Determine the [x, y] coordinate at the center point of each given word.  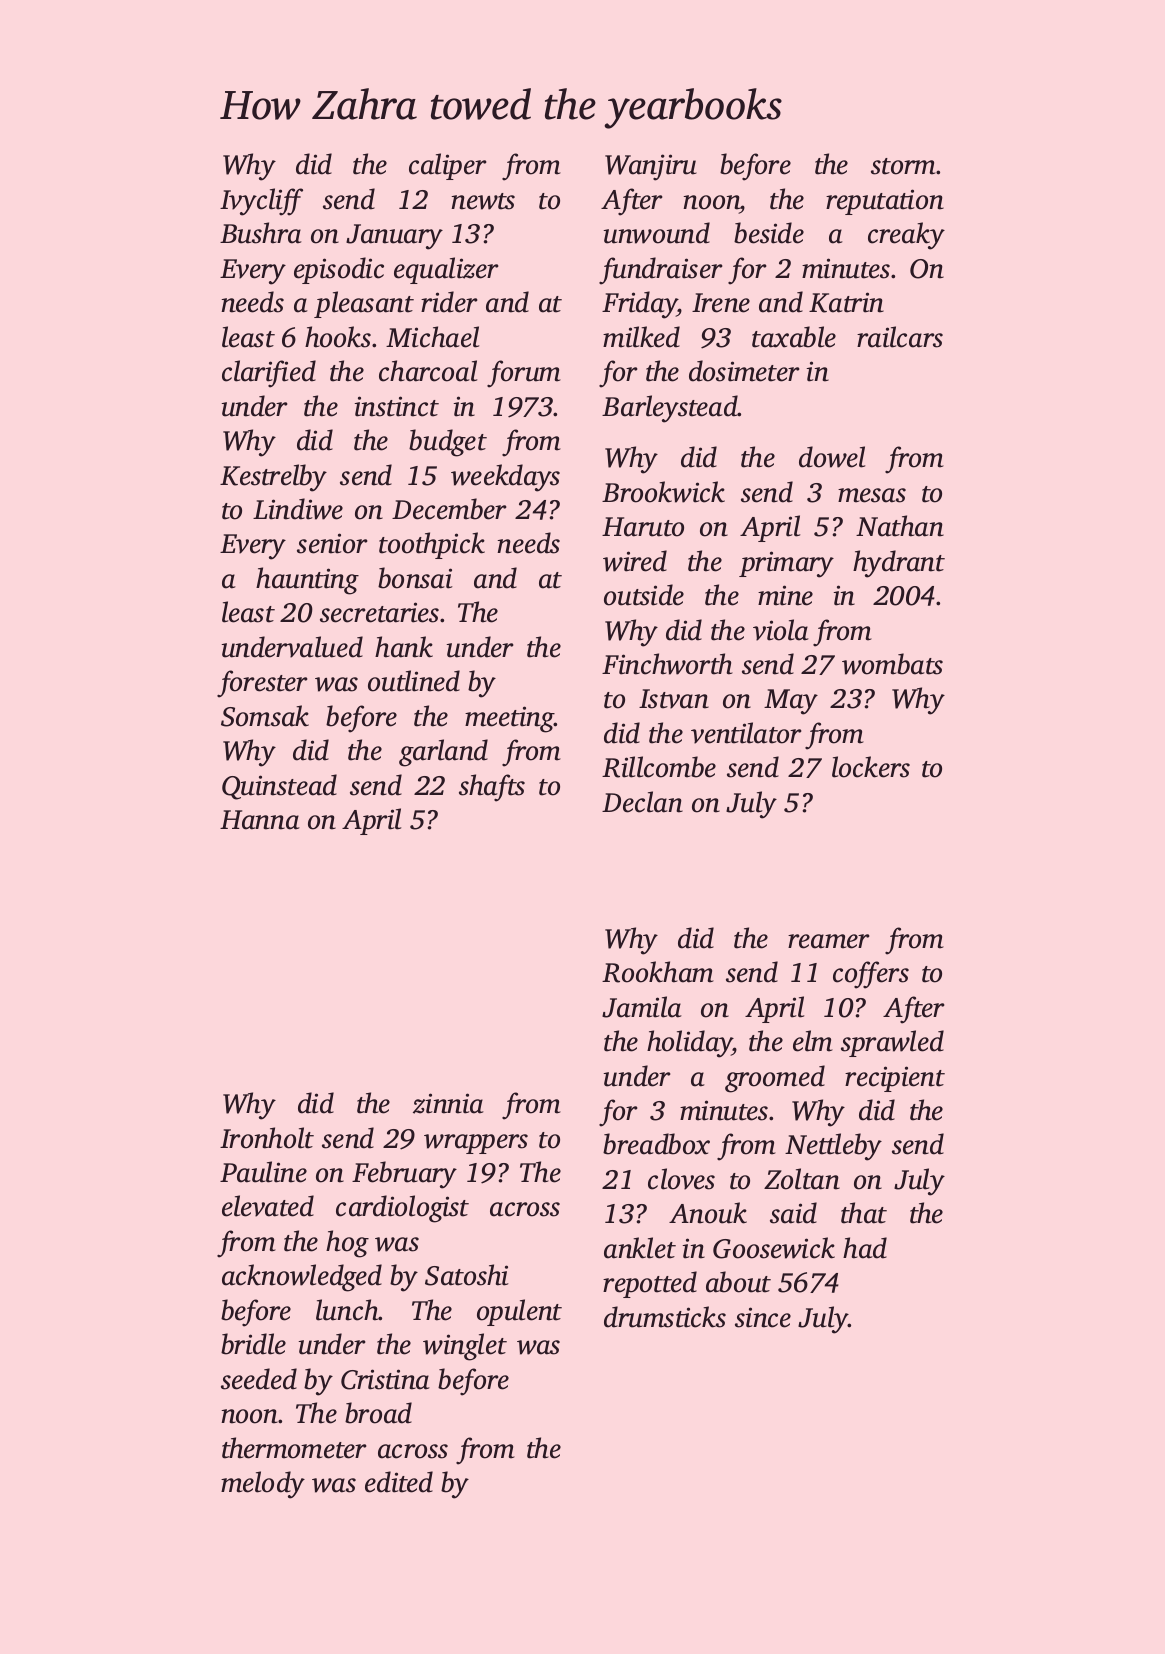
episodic [339, 270]
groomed [775, 1079]
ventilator [746, 733]
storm [903, 166]
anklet [640, 1248]
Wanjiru [651, 167]
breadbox [656, 1144]
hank [404, 647]
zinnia [448, 1103]
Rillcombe [659, 767]
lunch [347, 1310]
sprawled [892, 1043]
